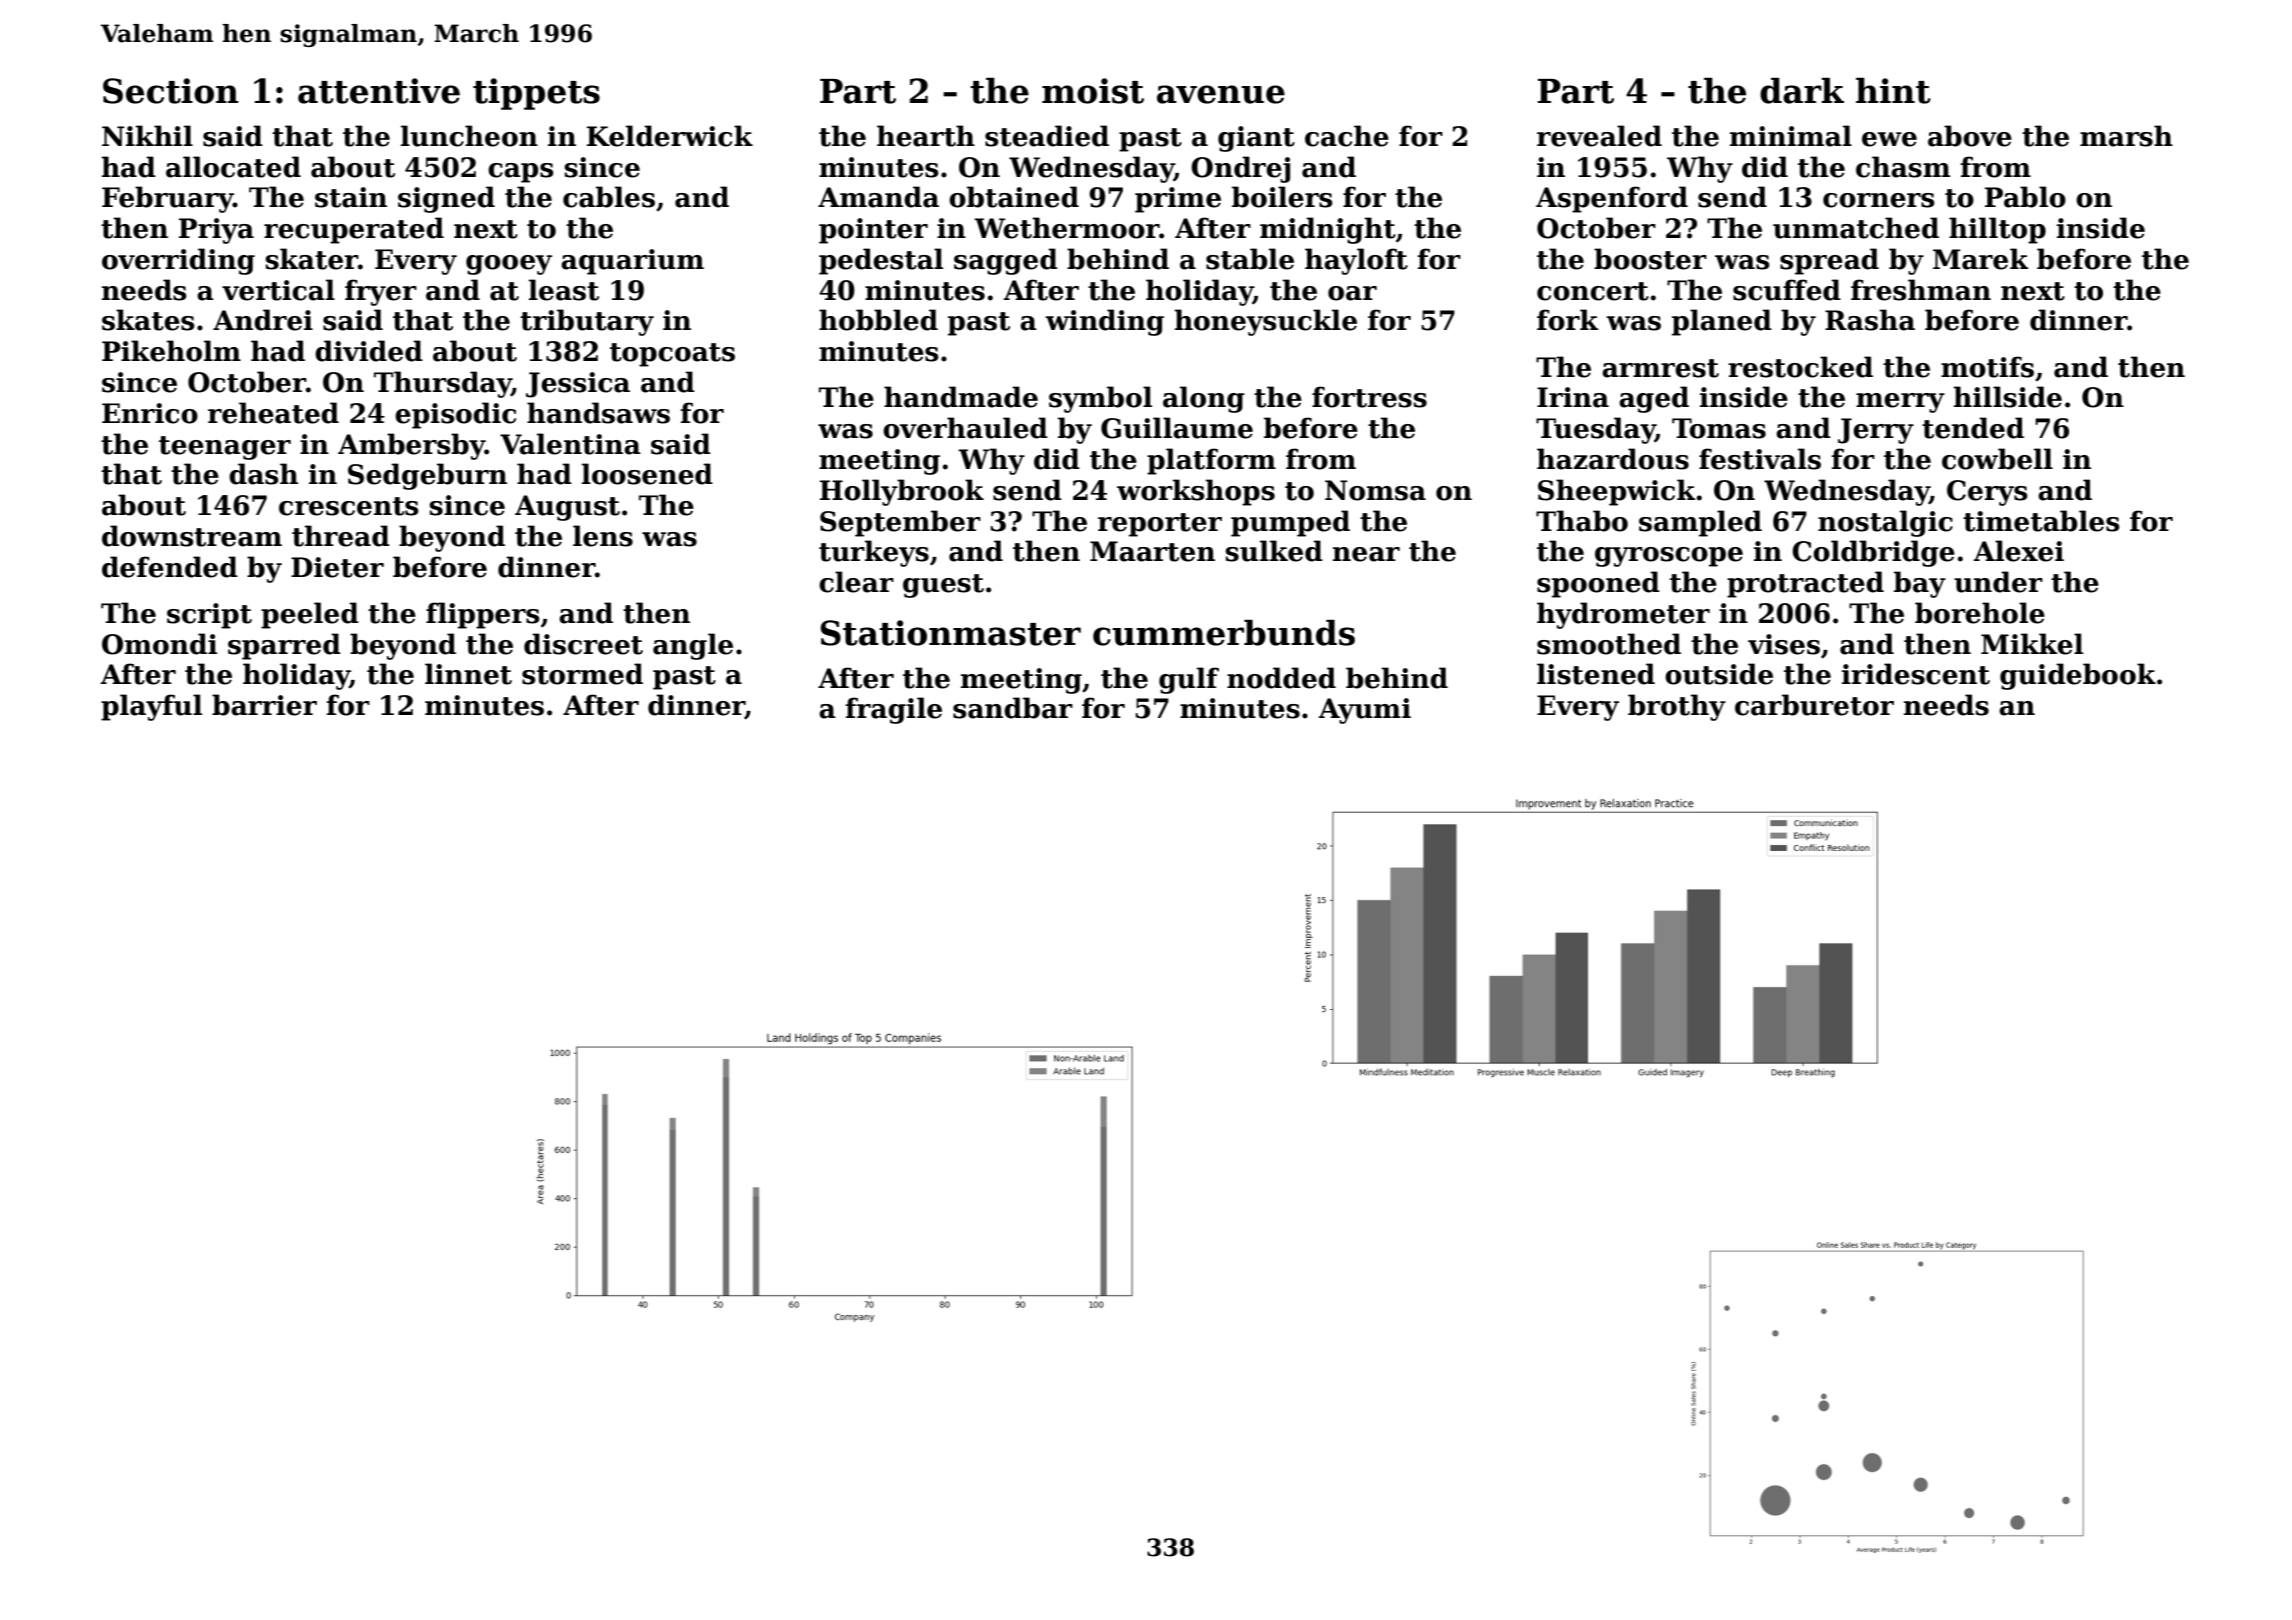 The image size is (2292, 1620). What do you see at coordinates (1290, 523) in the screenshot?
I see `pumped` at bounding box center [1290, 523].
